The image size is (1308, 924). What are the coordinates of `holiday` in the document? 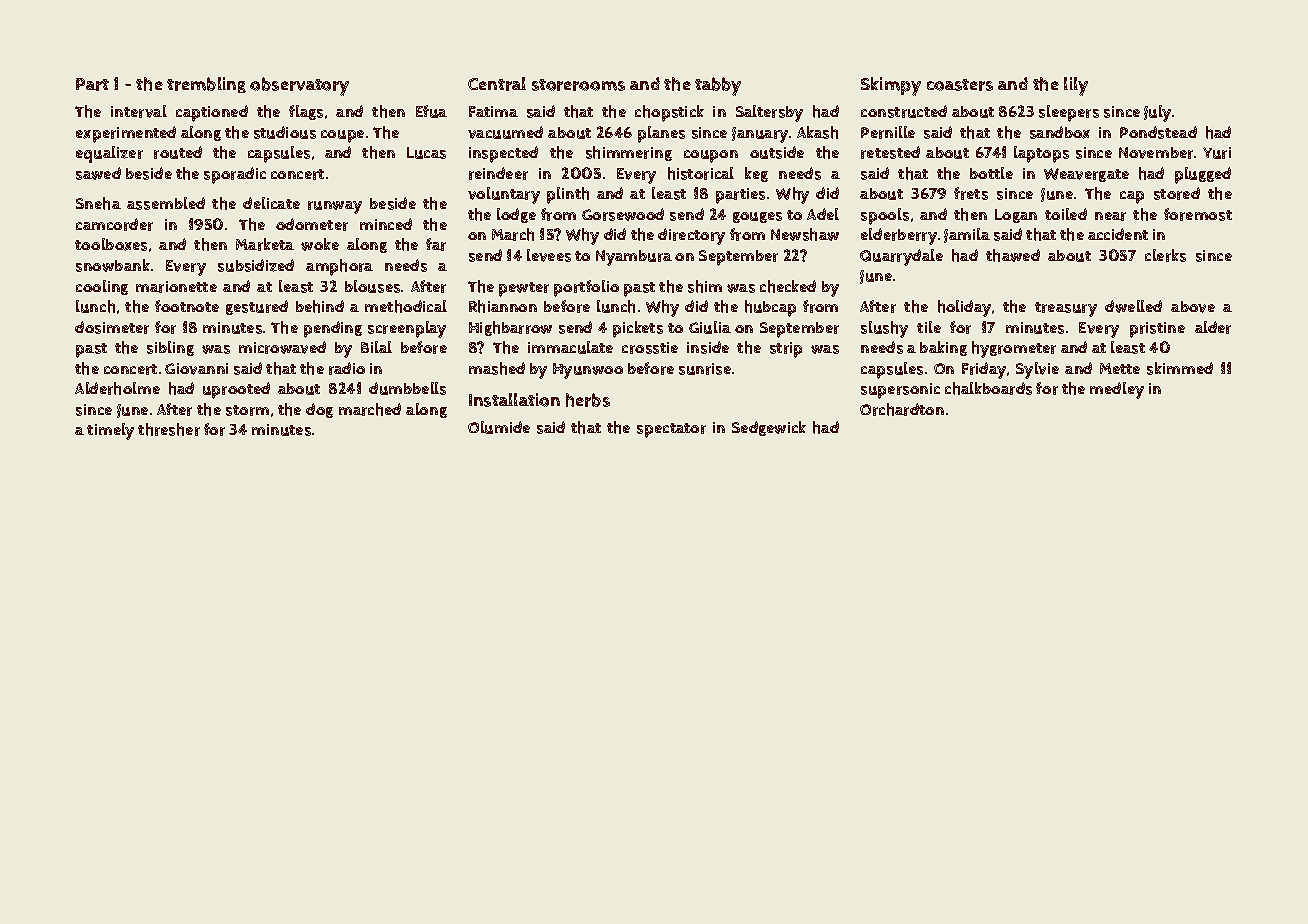 It's located at (964, 308).
